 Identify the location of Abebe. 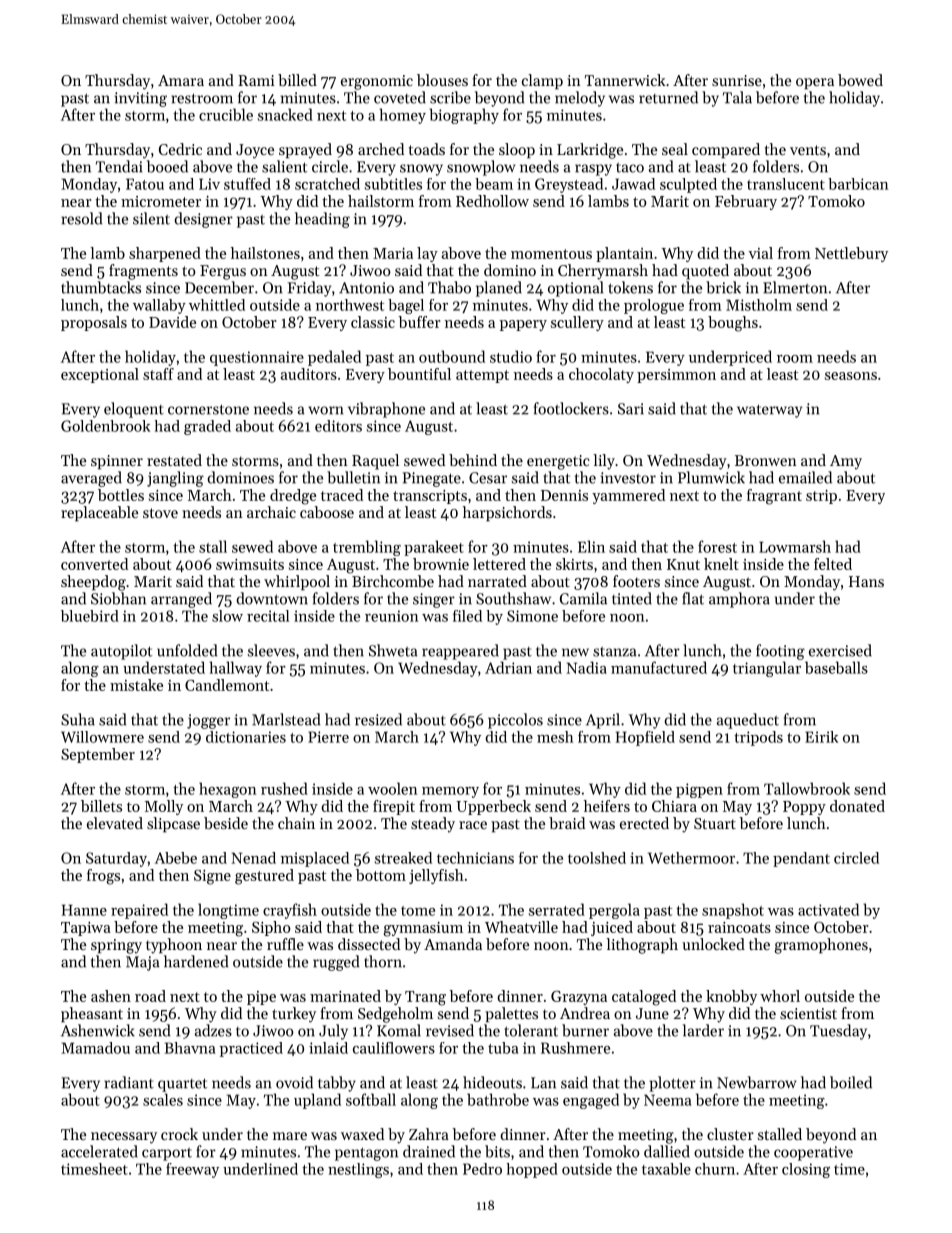
(176, 858).
